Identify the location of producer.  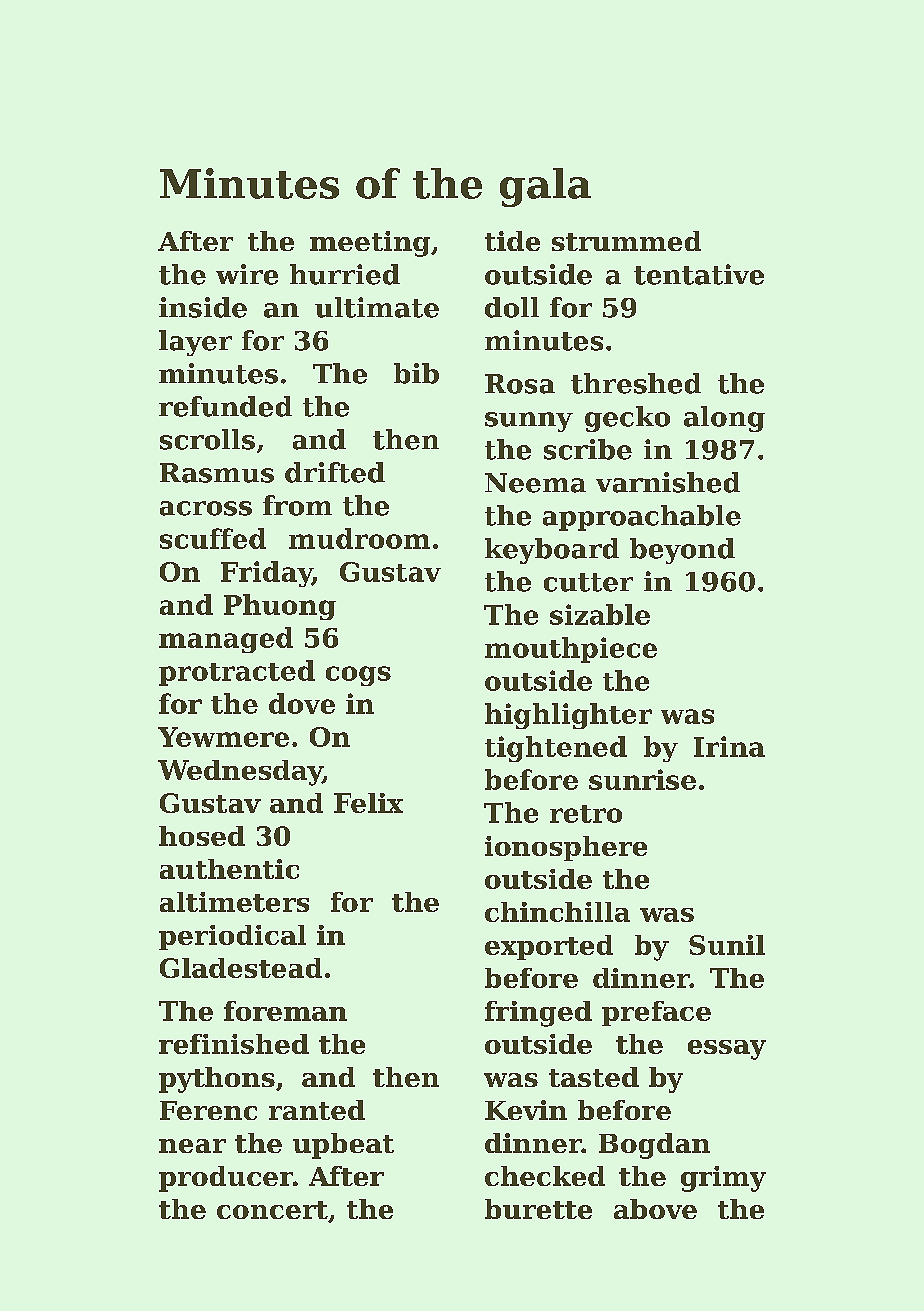
(226, 1179).
